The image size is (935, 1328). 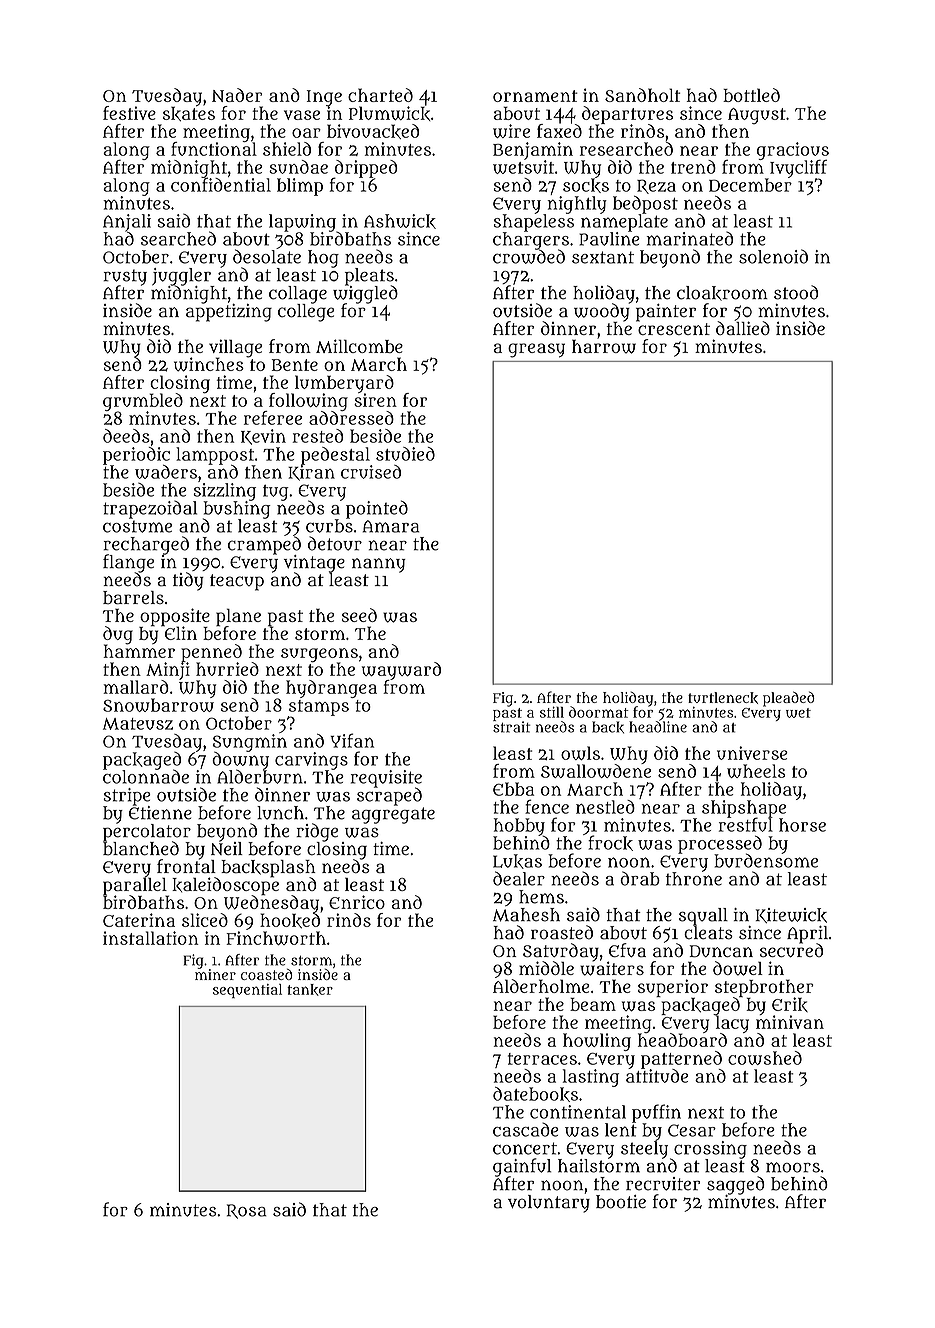 I want to click on miner, so click(x=215, y=974).
